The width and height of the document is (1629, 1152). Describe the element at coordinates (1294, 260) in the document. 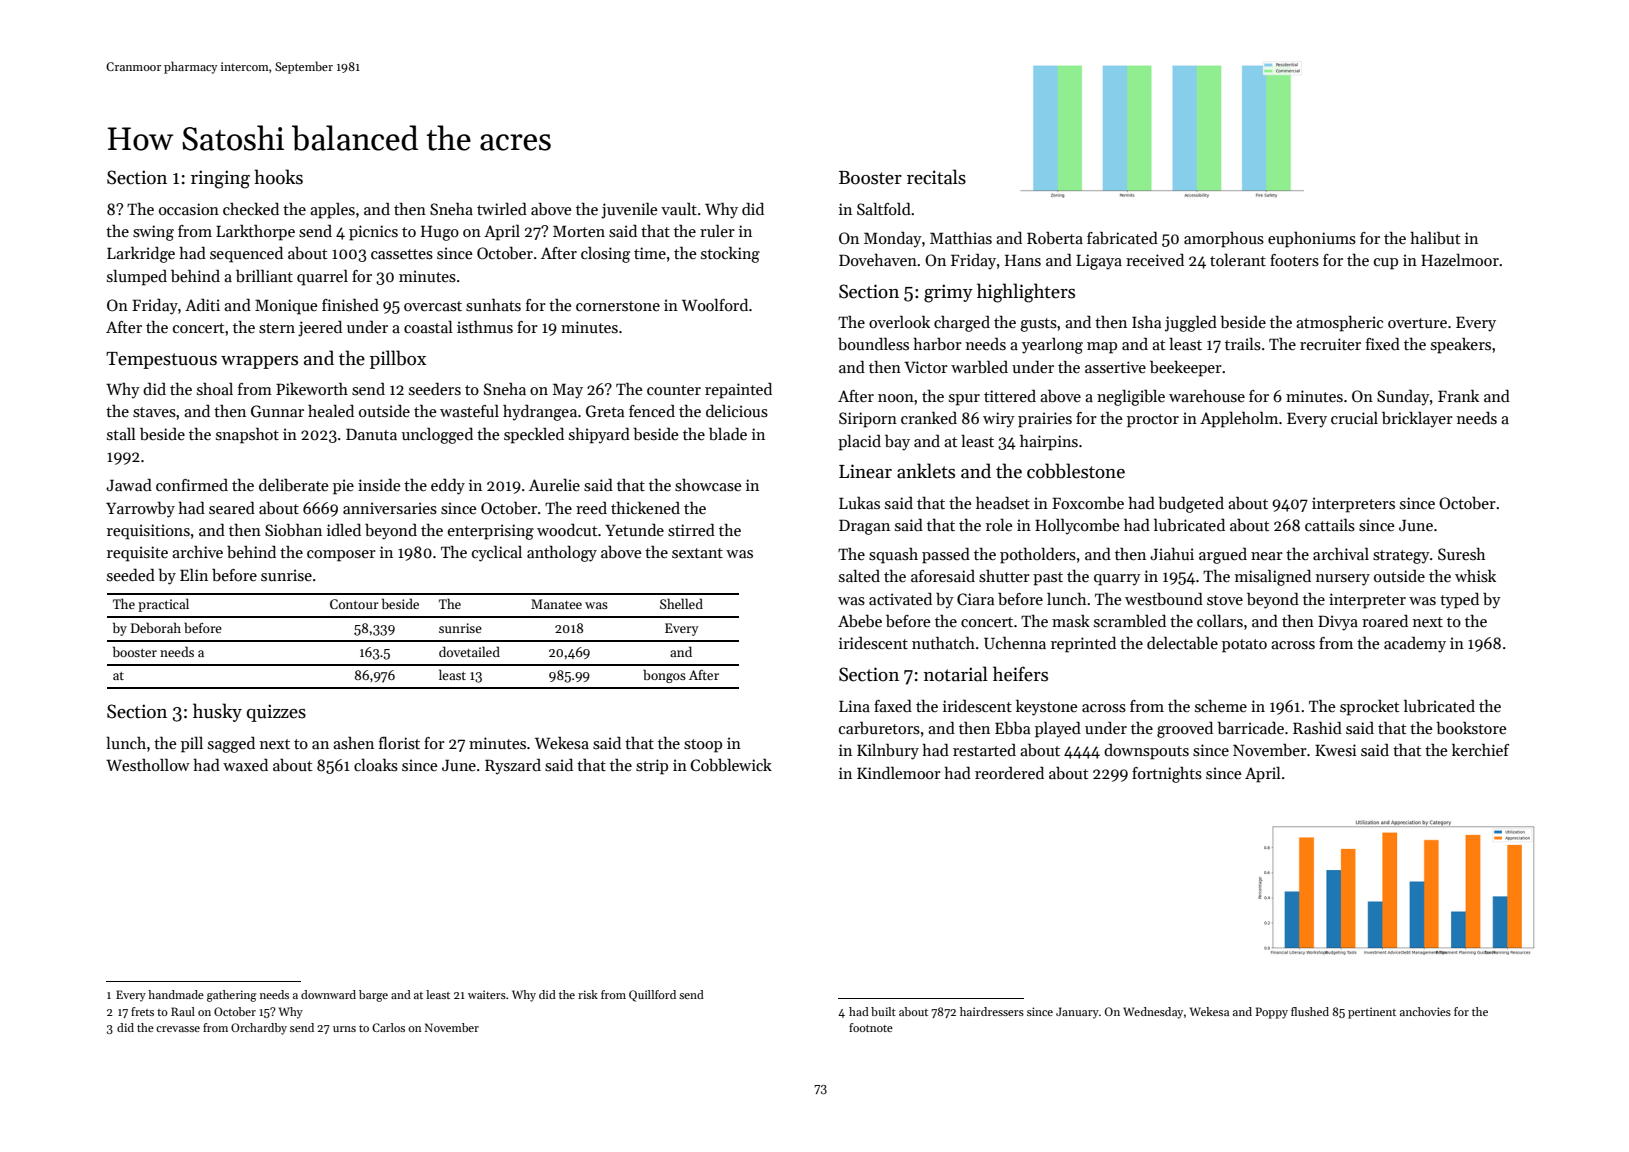

I see `footers` at that location.
